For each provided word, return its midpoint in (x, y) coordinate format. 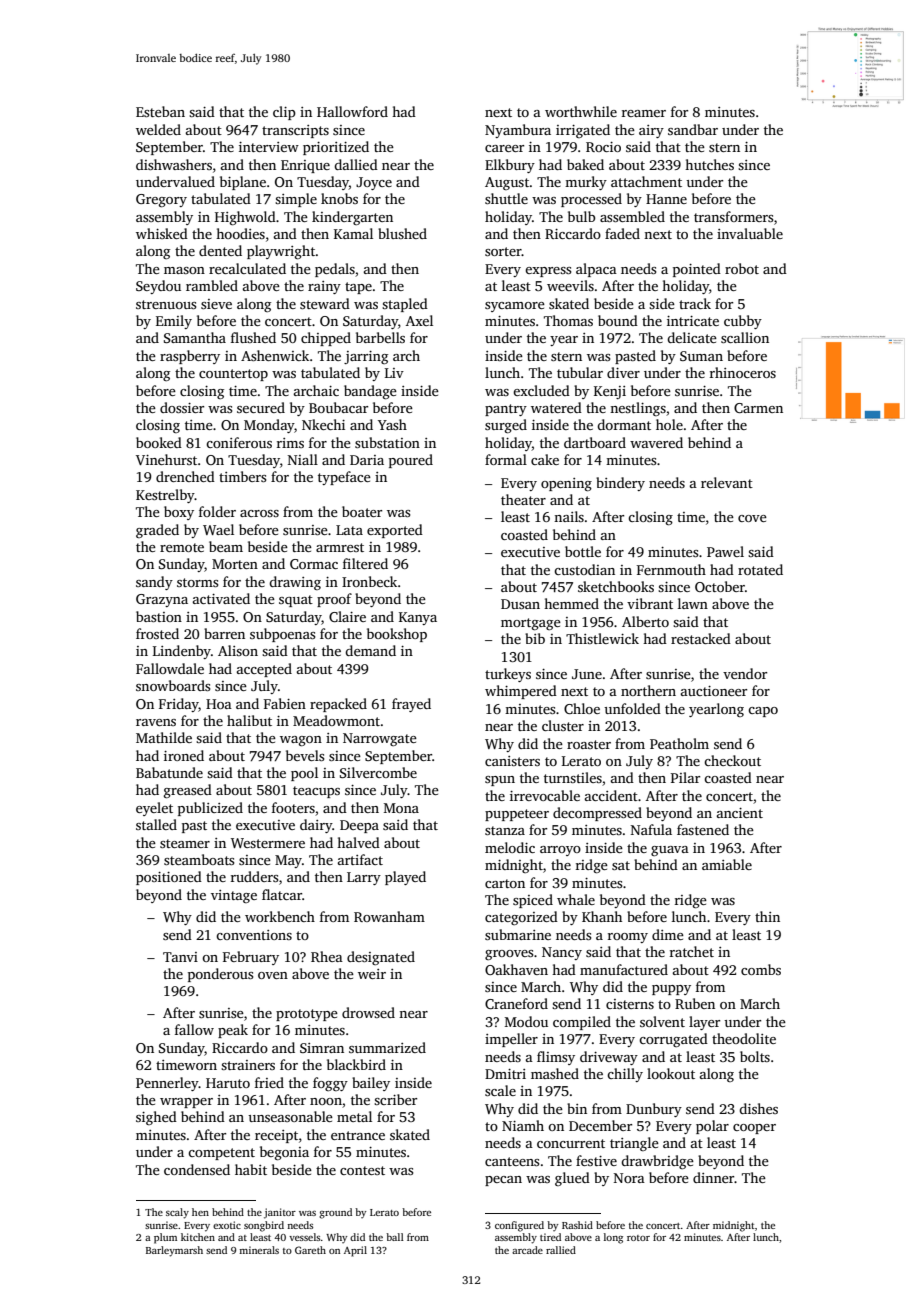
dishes (758, 1108)
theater (523, 499)
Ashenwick (275, 355)
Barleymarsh (174, 1251)
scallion (745, 337)
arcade (527, 1250)
